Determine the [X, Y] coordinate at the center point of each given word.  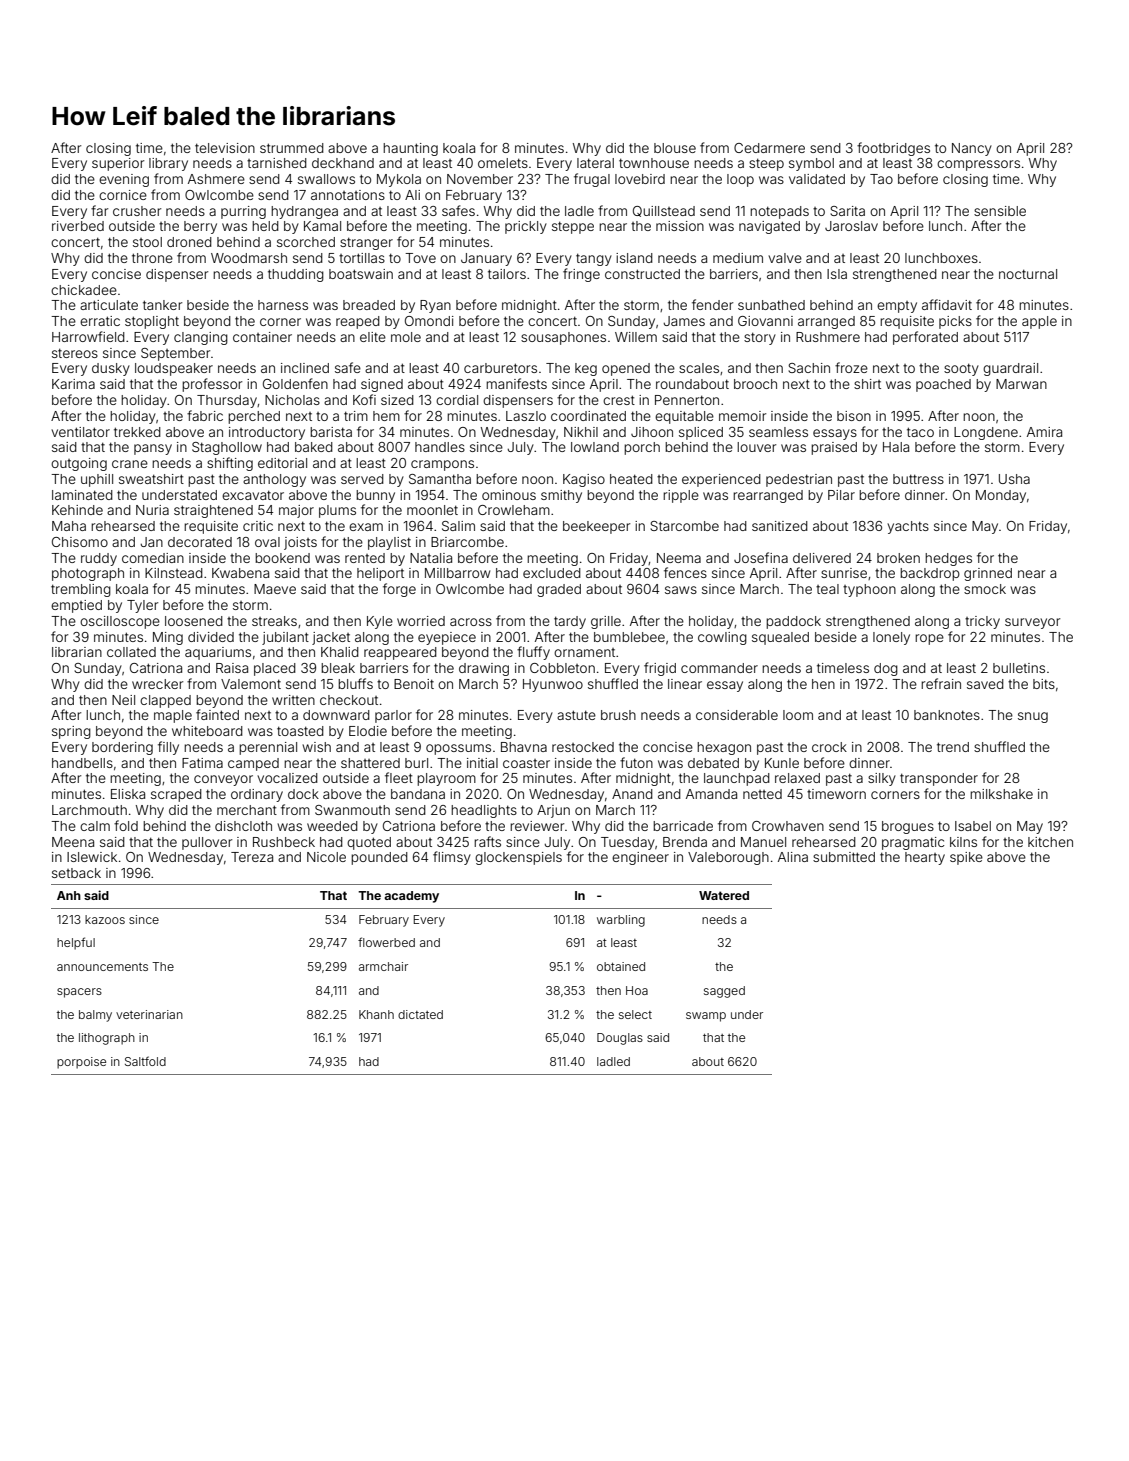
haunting [410, 149]
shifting [230, 464]
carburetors [500, 368]
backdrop [930, 574]
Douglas [620, 1039]
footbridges [893, 149]
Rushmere [828, 337]
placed [275, 669]
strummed [292, 148]
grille [606, 622]
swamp [706, 1017]
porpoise [81, 1063]
